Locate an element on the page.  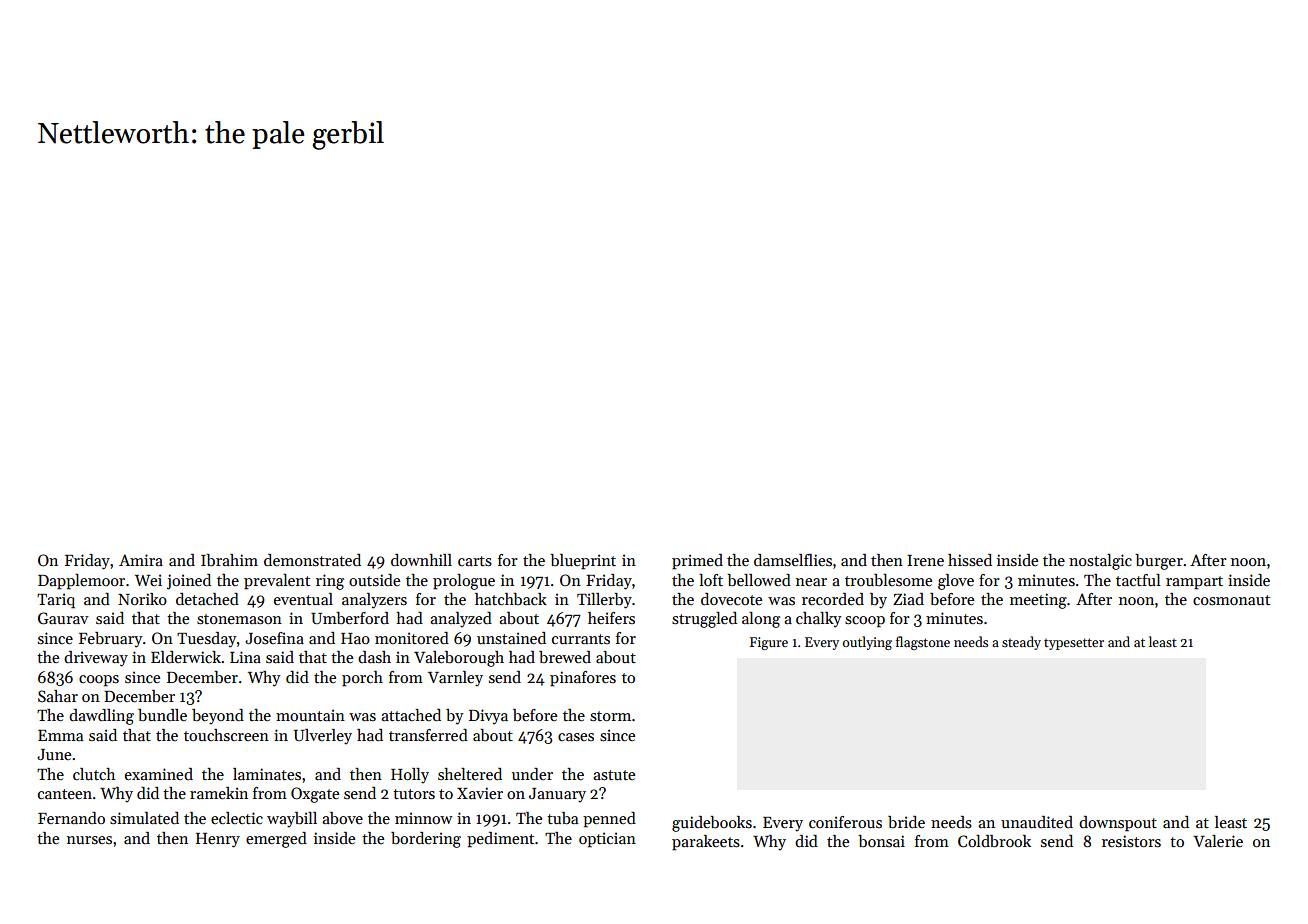
coops is located at coordinates (99, 681).
